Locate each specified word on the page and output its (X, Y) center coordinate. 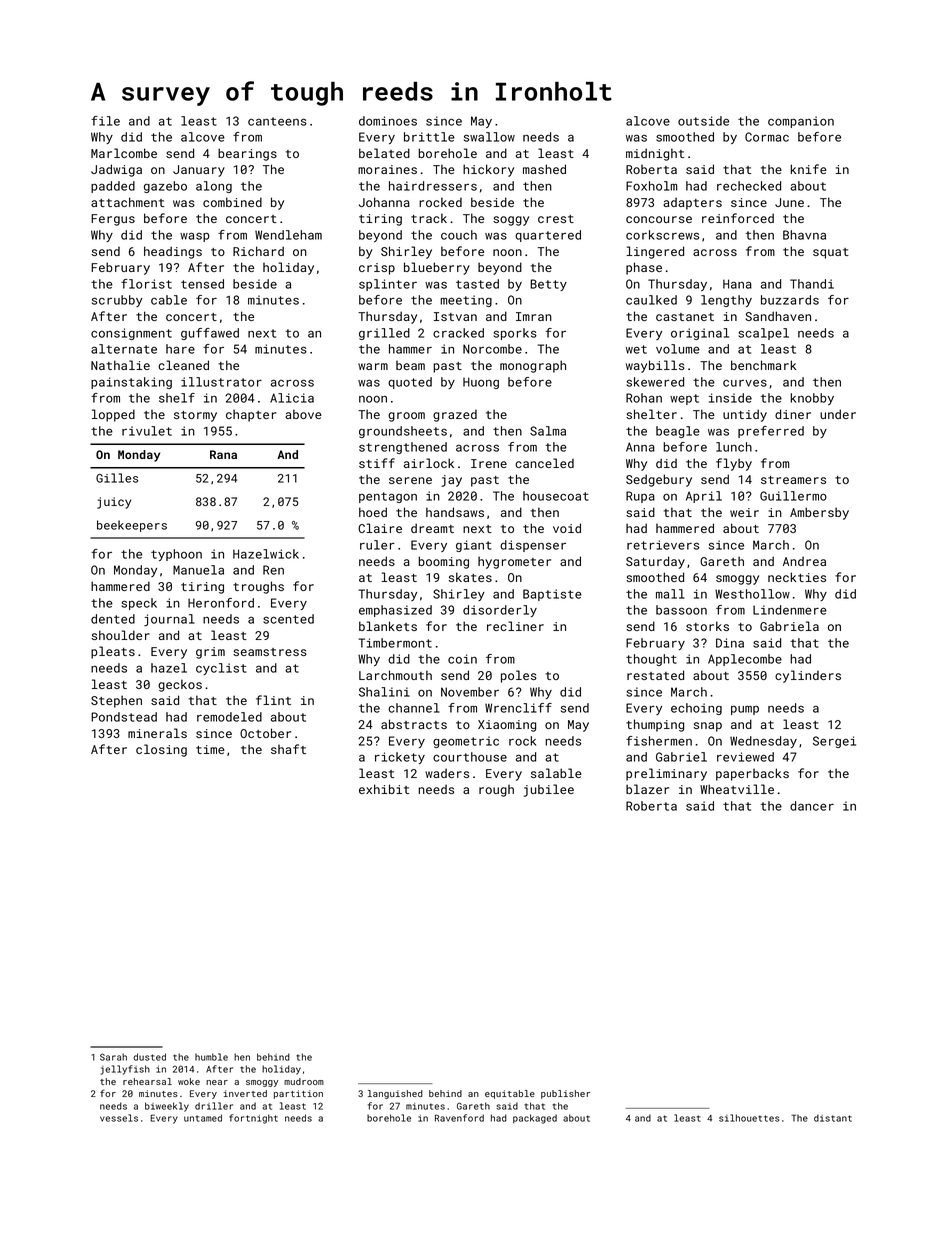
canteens (277, 121)
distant (833, 1118)
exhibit (384, 789)
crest (556, 219)
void (567, 528)
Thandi (812, 284)
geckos (180, 685)
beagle (678, 432)
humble (211, 1057)
